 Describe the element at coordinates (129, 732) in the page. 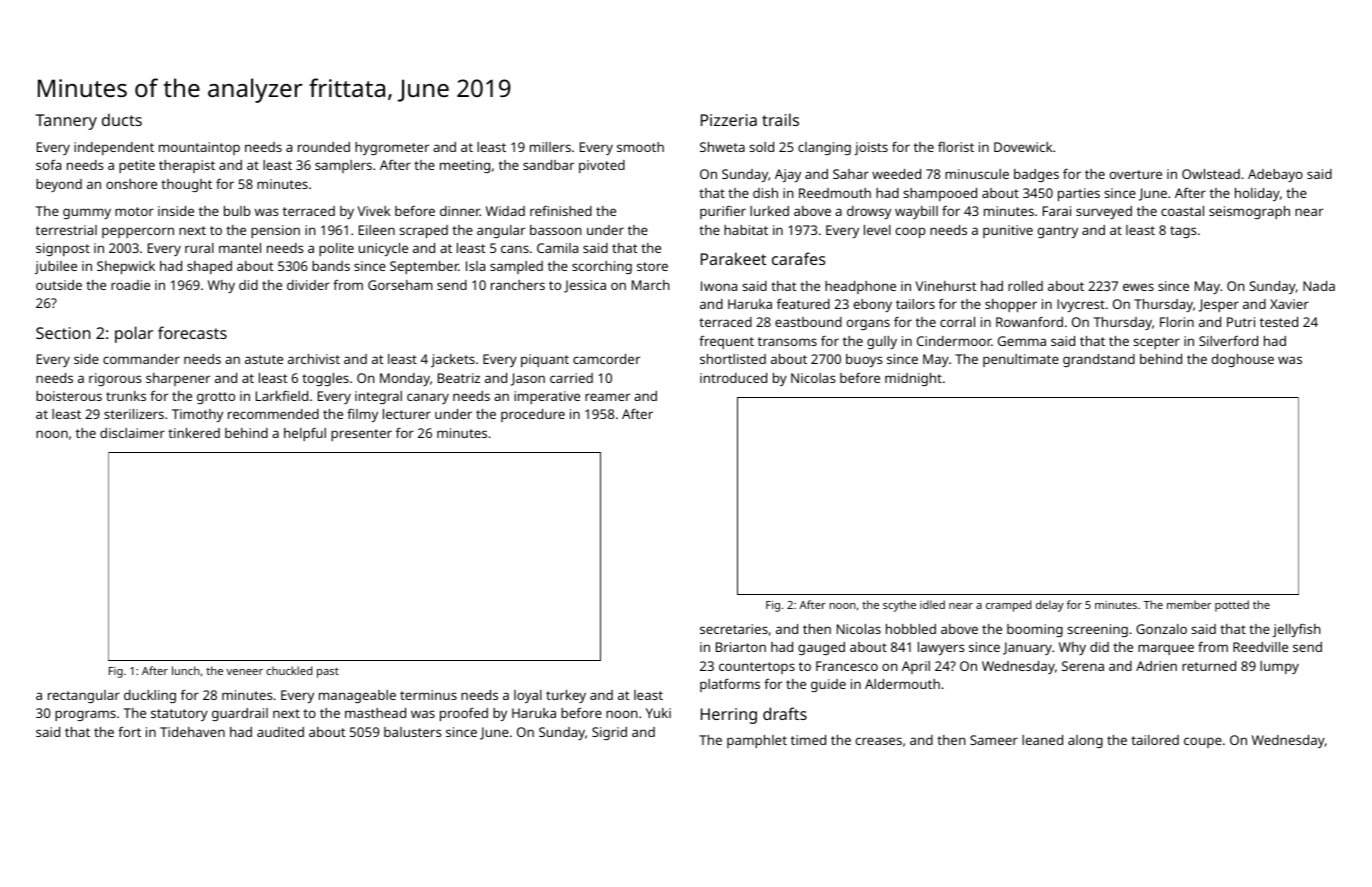

I see `fort` at that location.
